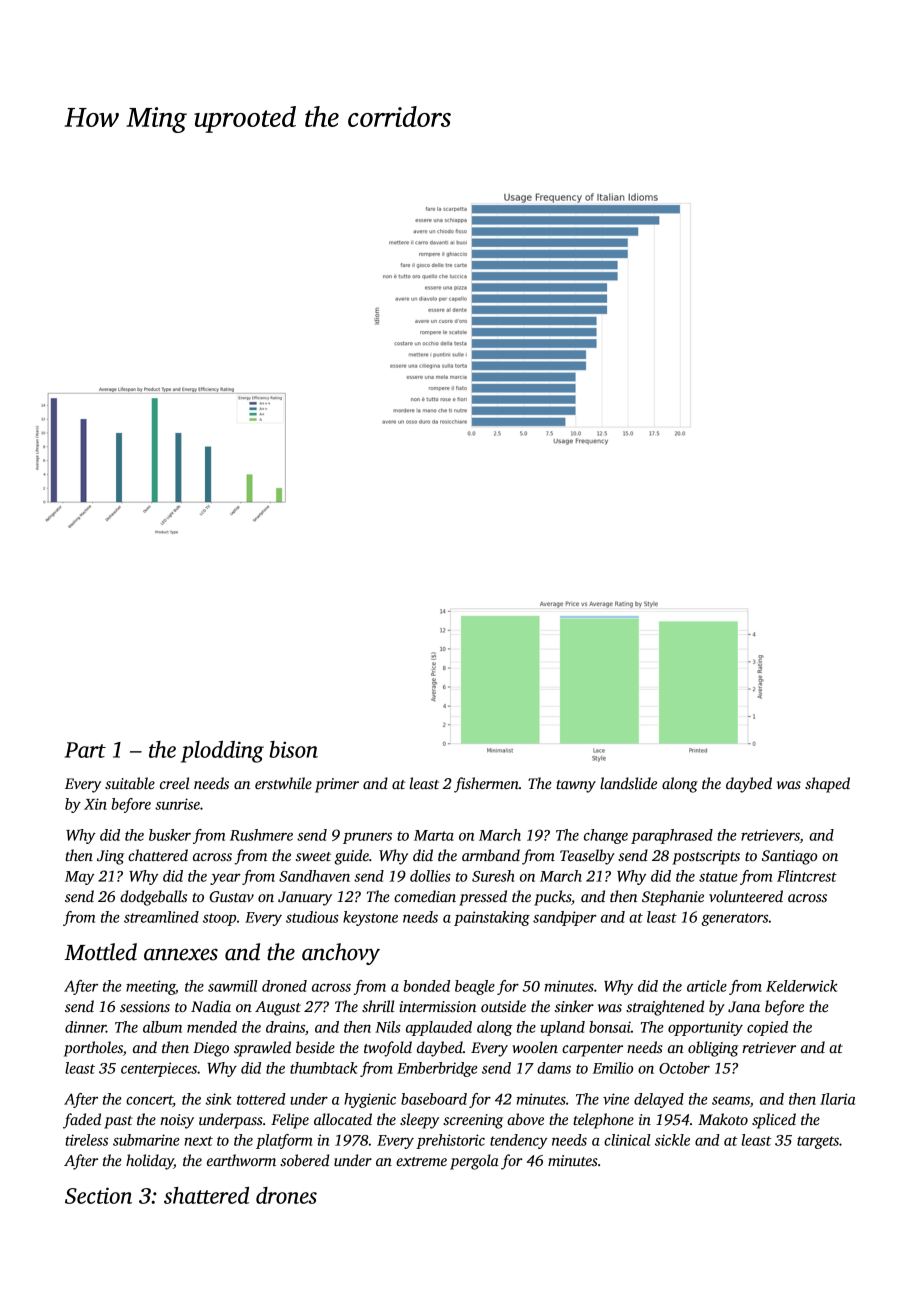 This page has width=924, height=1308. Describe the element at coordinates (98, 1195) in the page. I see `Section` at that location.
